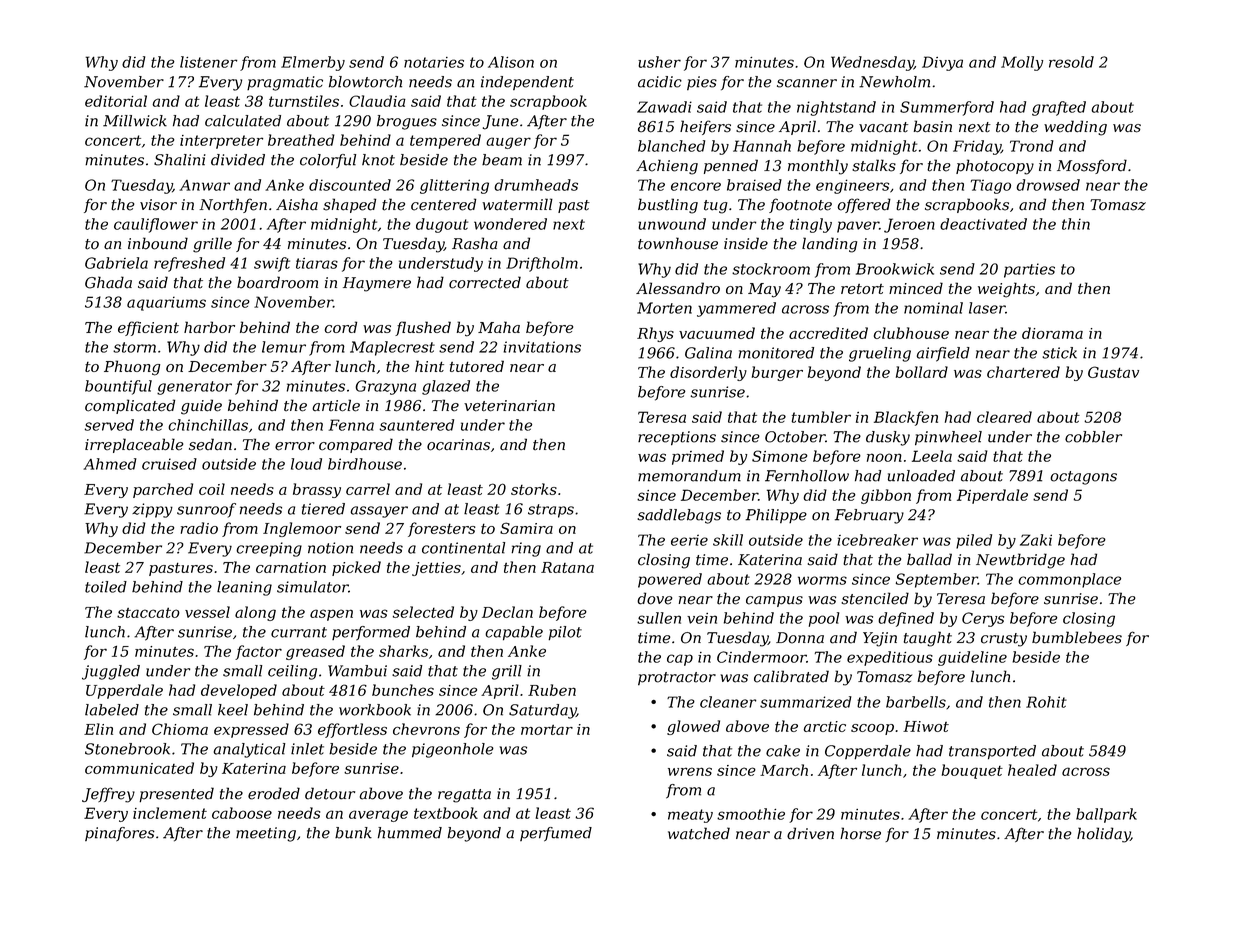  Describe the element at coordinates (1075, 128) in the image. I see `wedding` at that location.
